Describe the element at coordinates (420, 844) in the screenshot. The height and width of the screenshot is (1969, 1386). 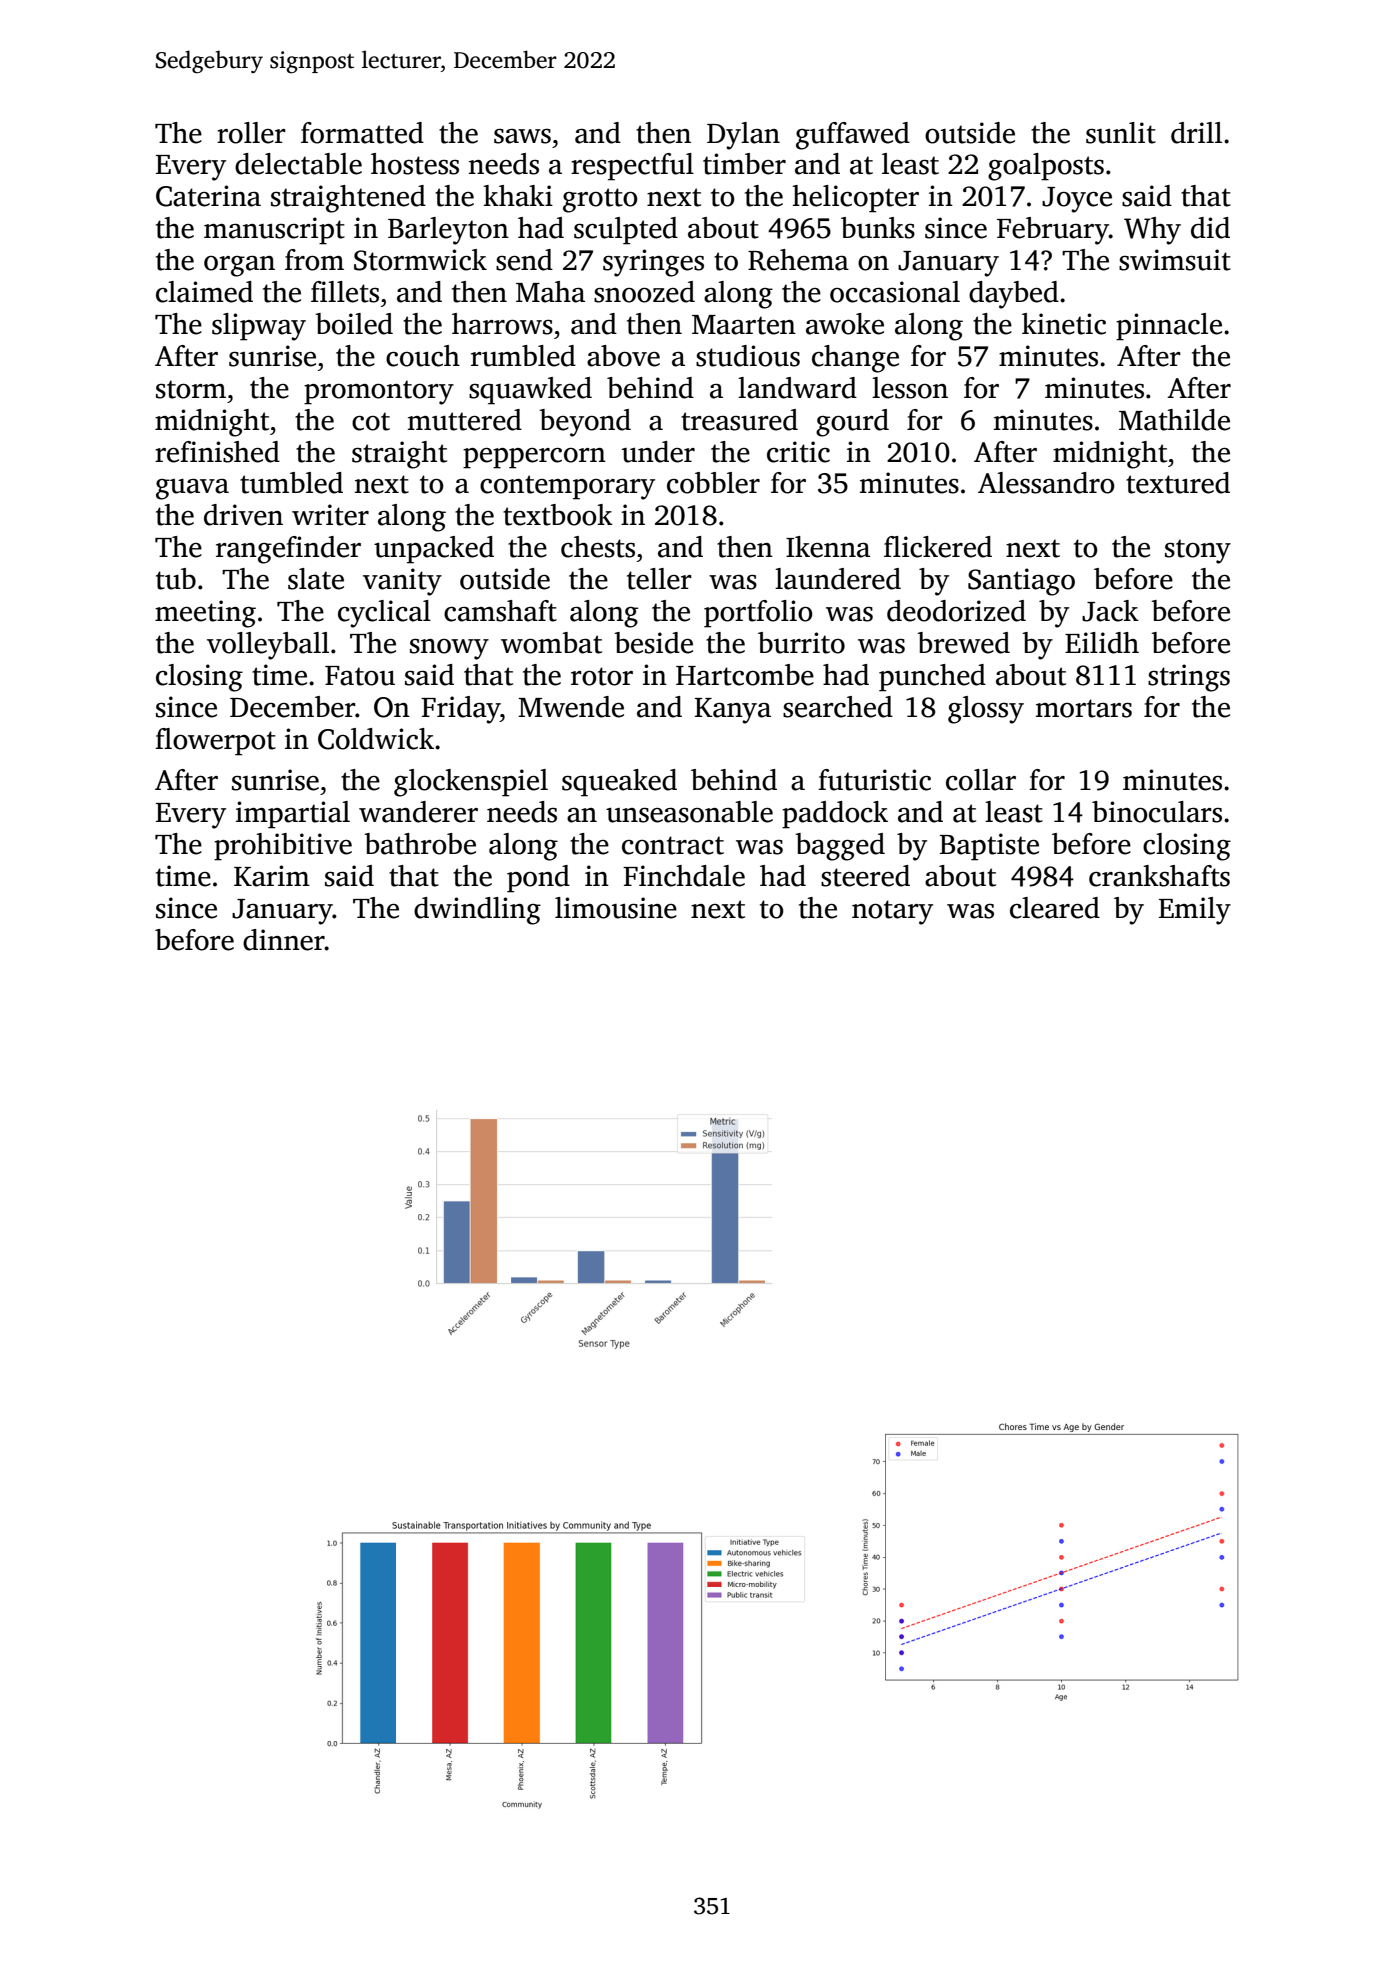
I see `bathrobe` at that location.
